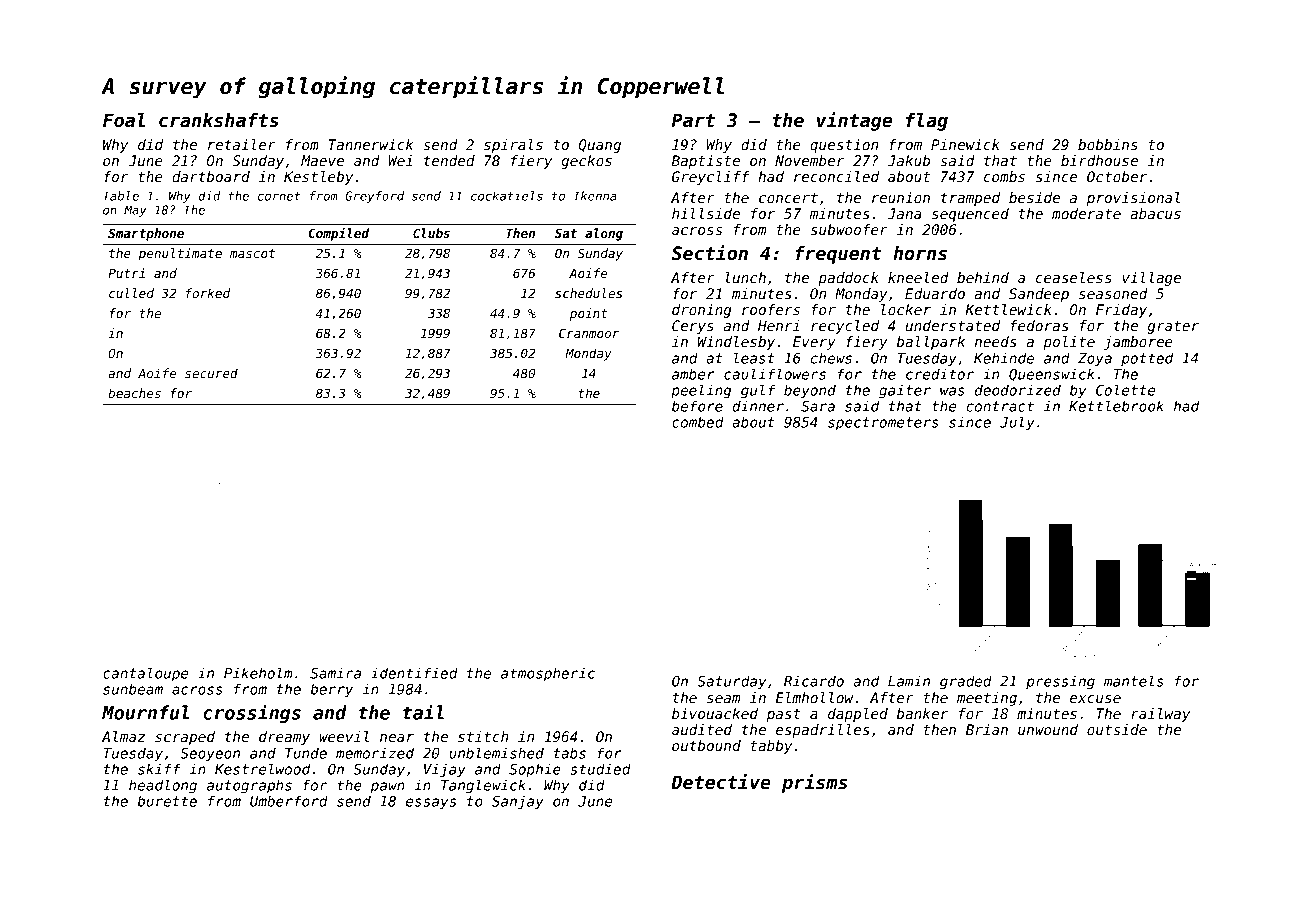  Describe the element at coordinates (589, 333) in the page. I see `Cranmoor` at that location.
